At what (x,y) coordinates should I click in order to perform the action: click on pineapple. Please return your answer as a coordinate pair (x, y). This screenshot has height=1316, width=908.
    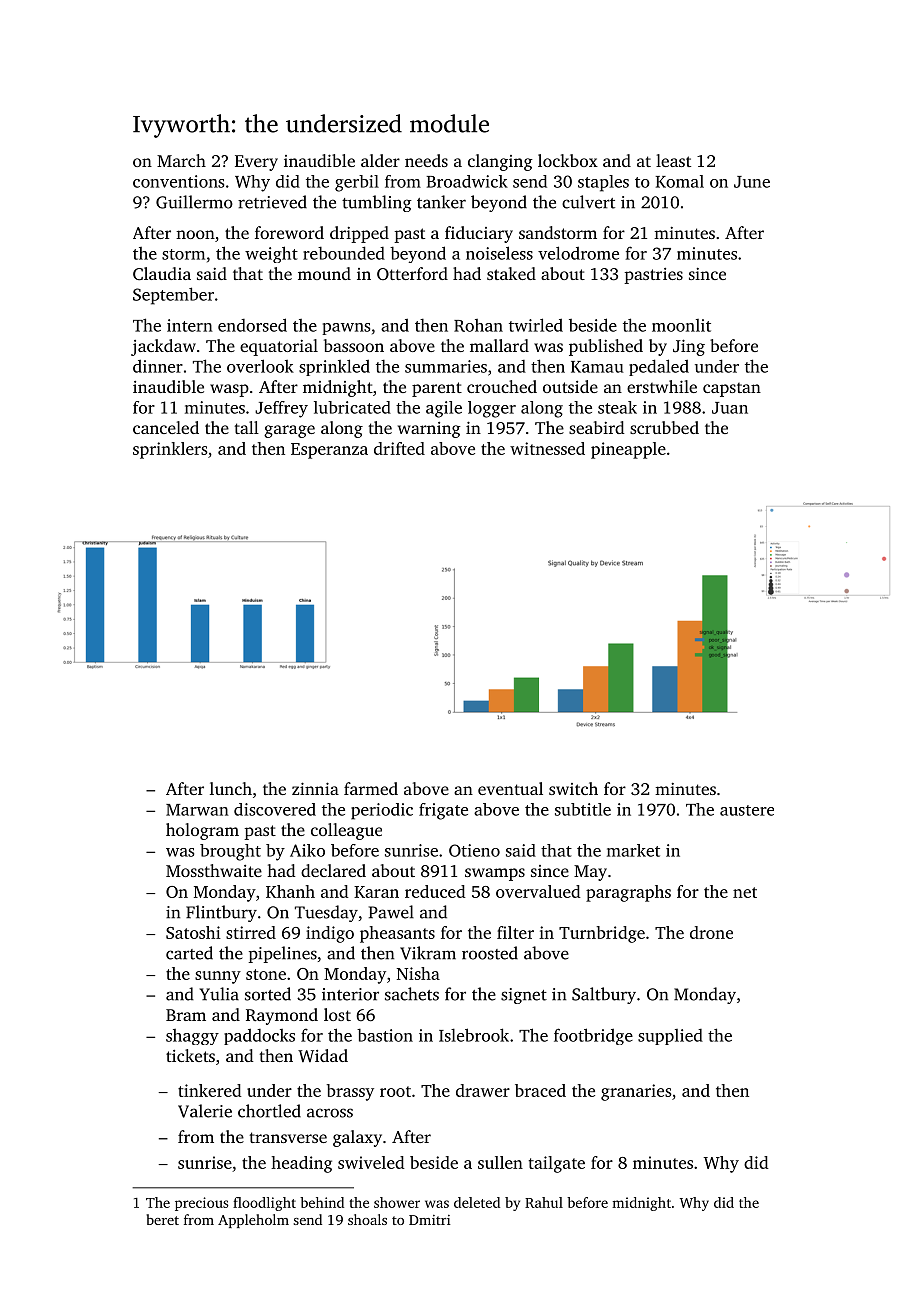
    Looking at the image, I should click on (628, 450).
